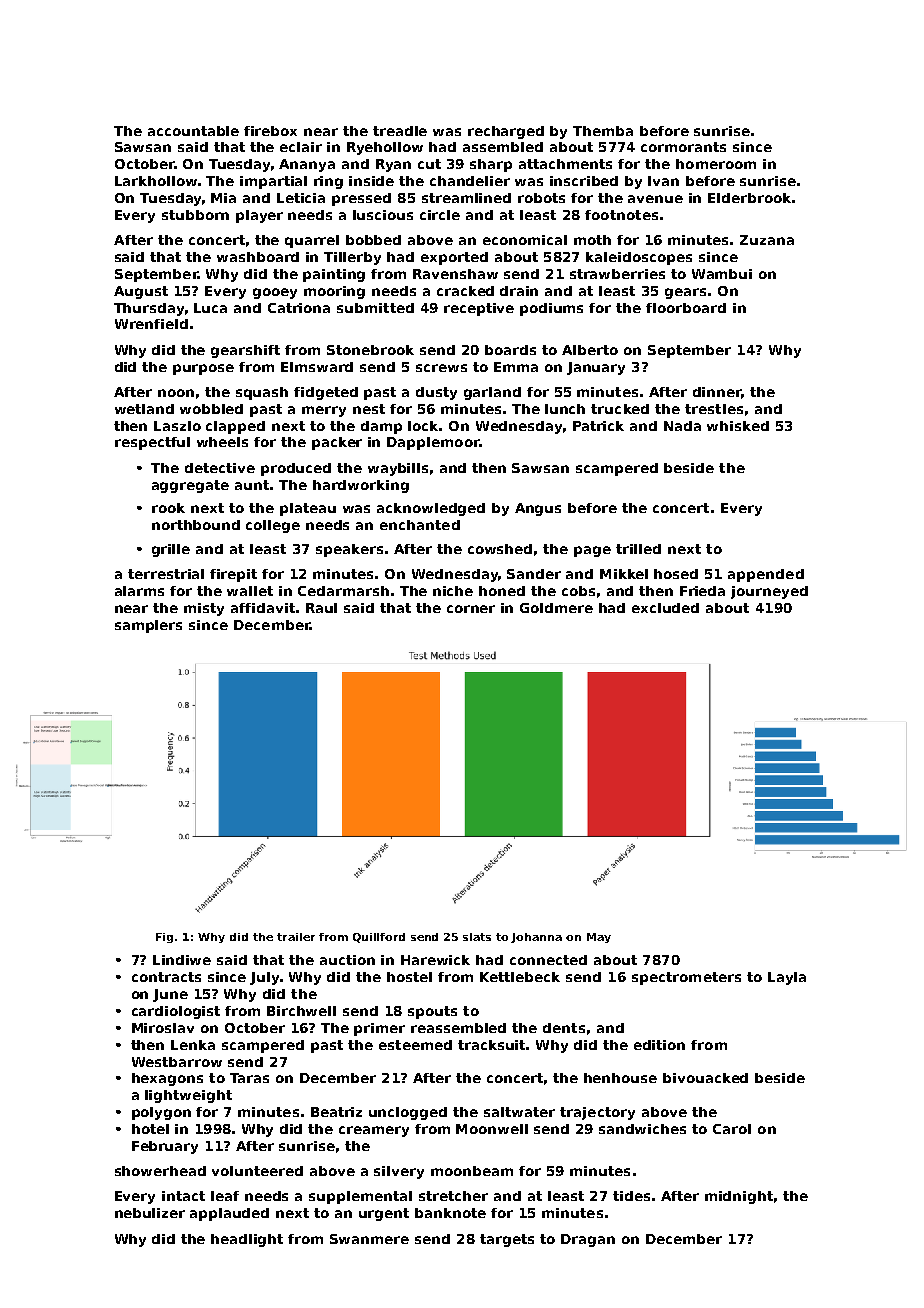 Image resolution: width=924 pixels, height=1308 pixels. I want to click on excluded, so click(665, 608).
